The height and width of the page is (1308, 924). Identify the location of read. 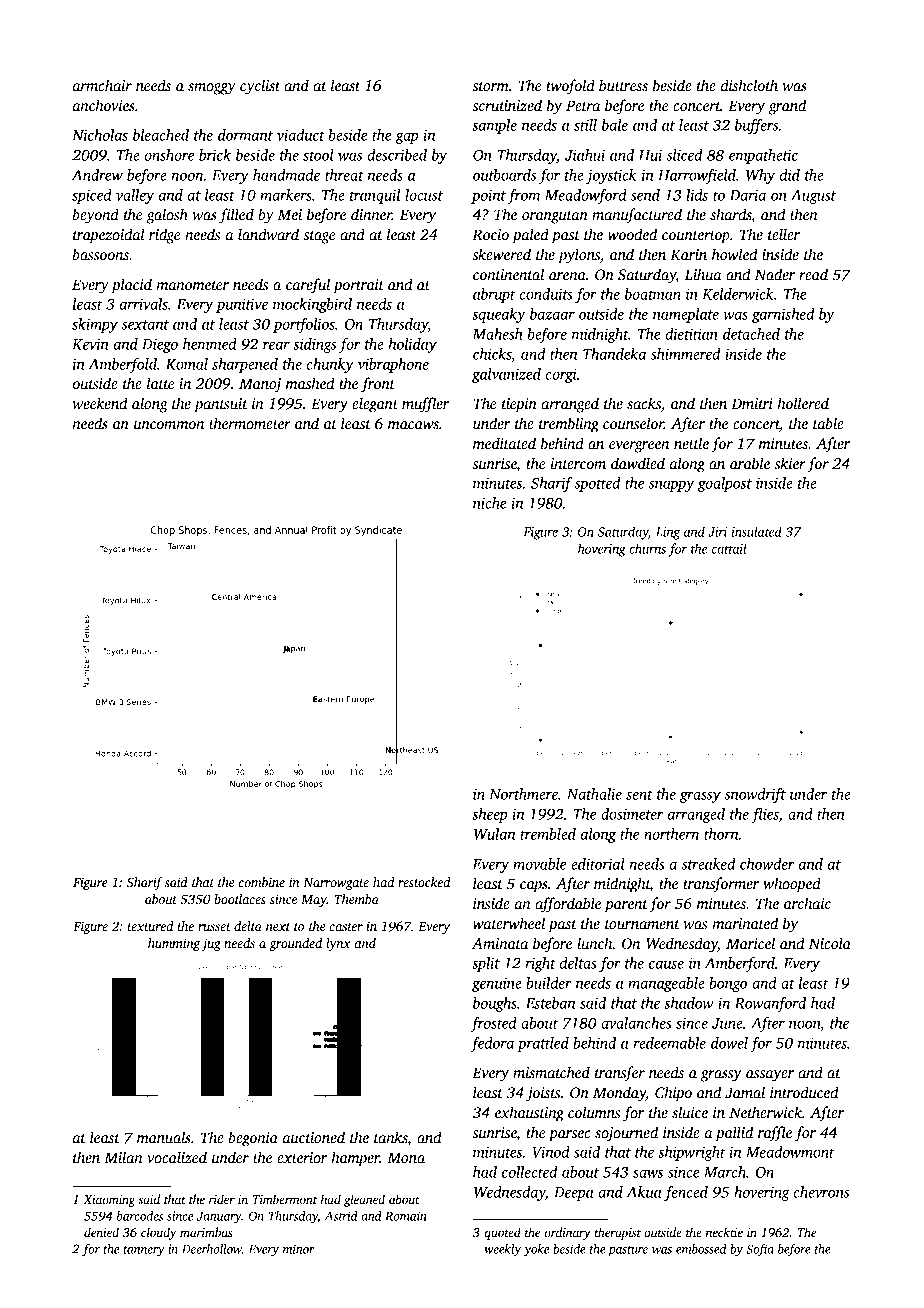
(813, 274).
